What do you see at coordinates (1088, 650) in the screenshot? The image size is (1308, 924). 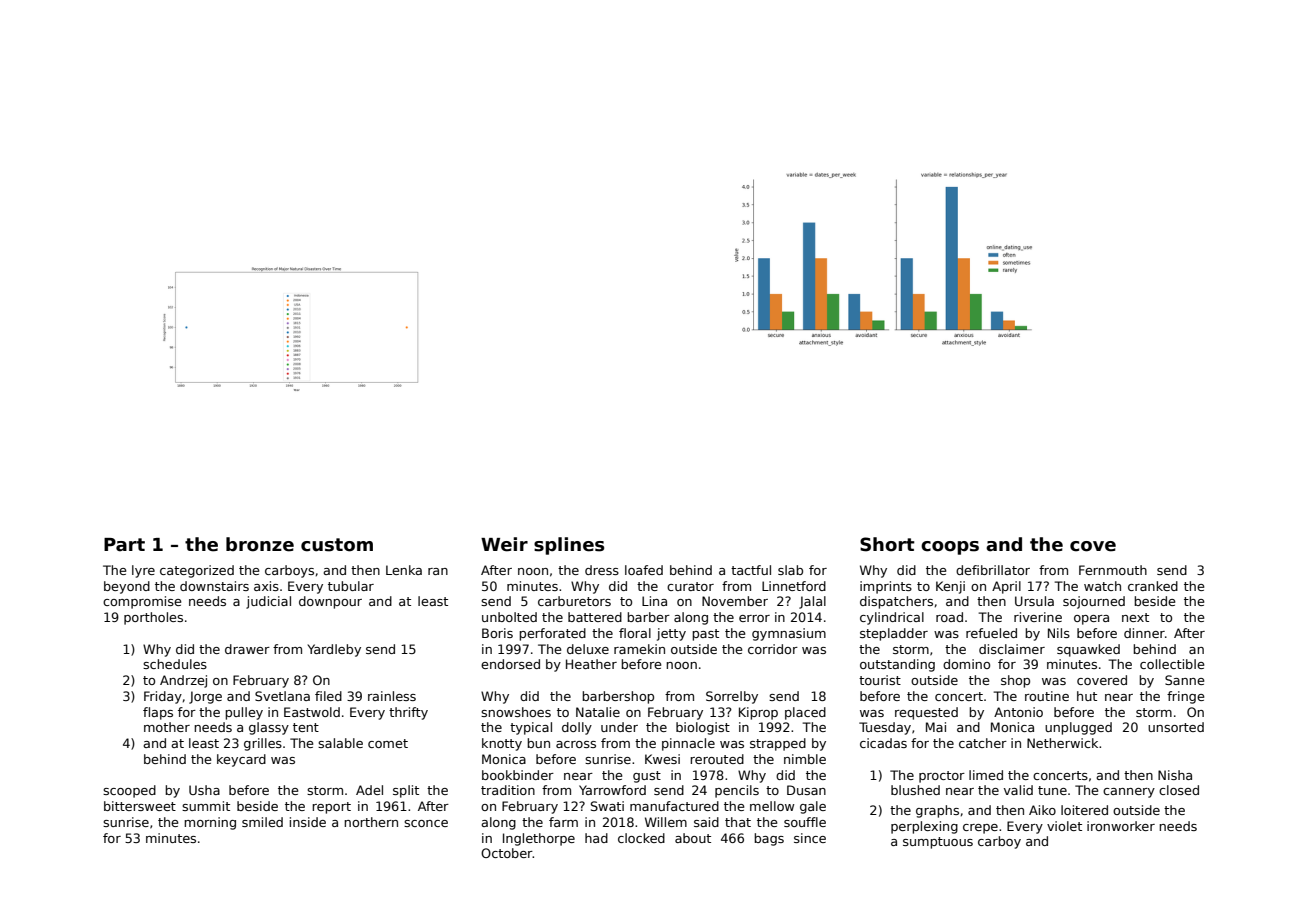 I see `squawked` at bounding box center [1088, 650].
